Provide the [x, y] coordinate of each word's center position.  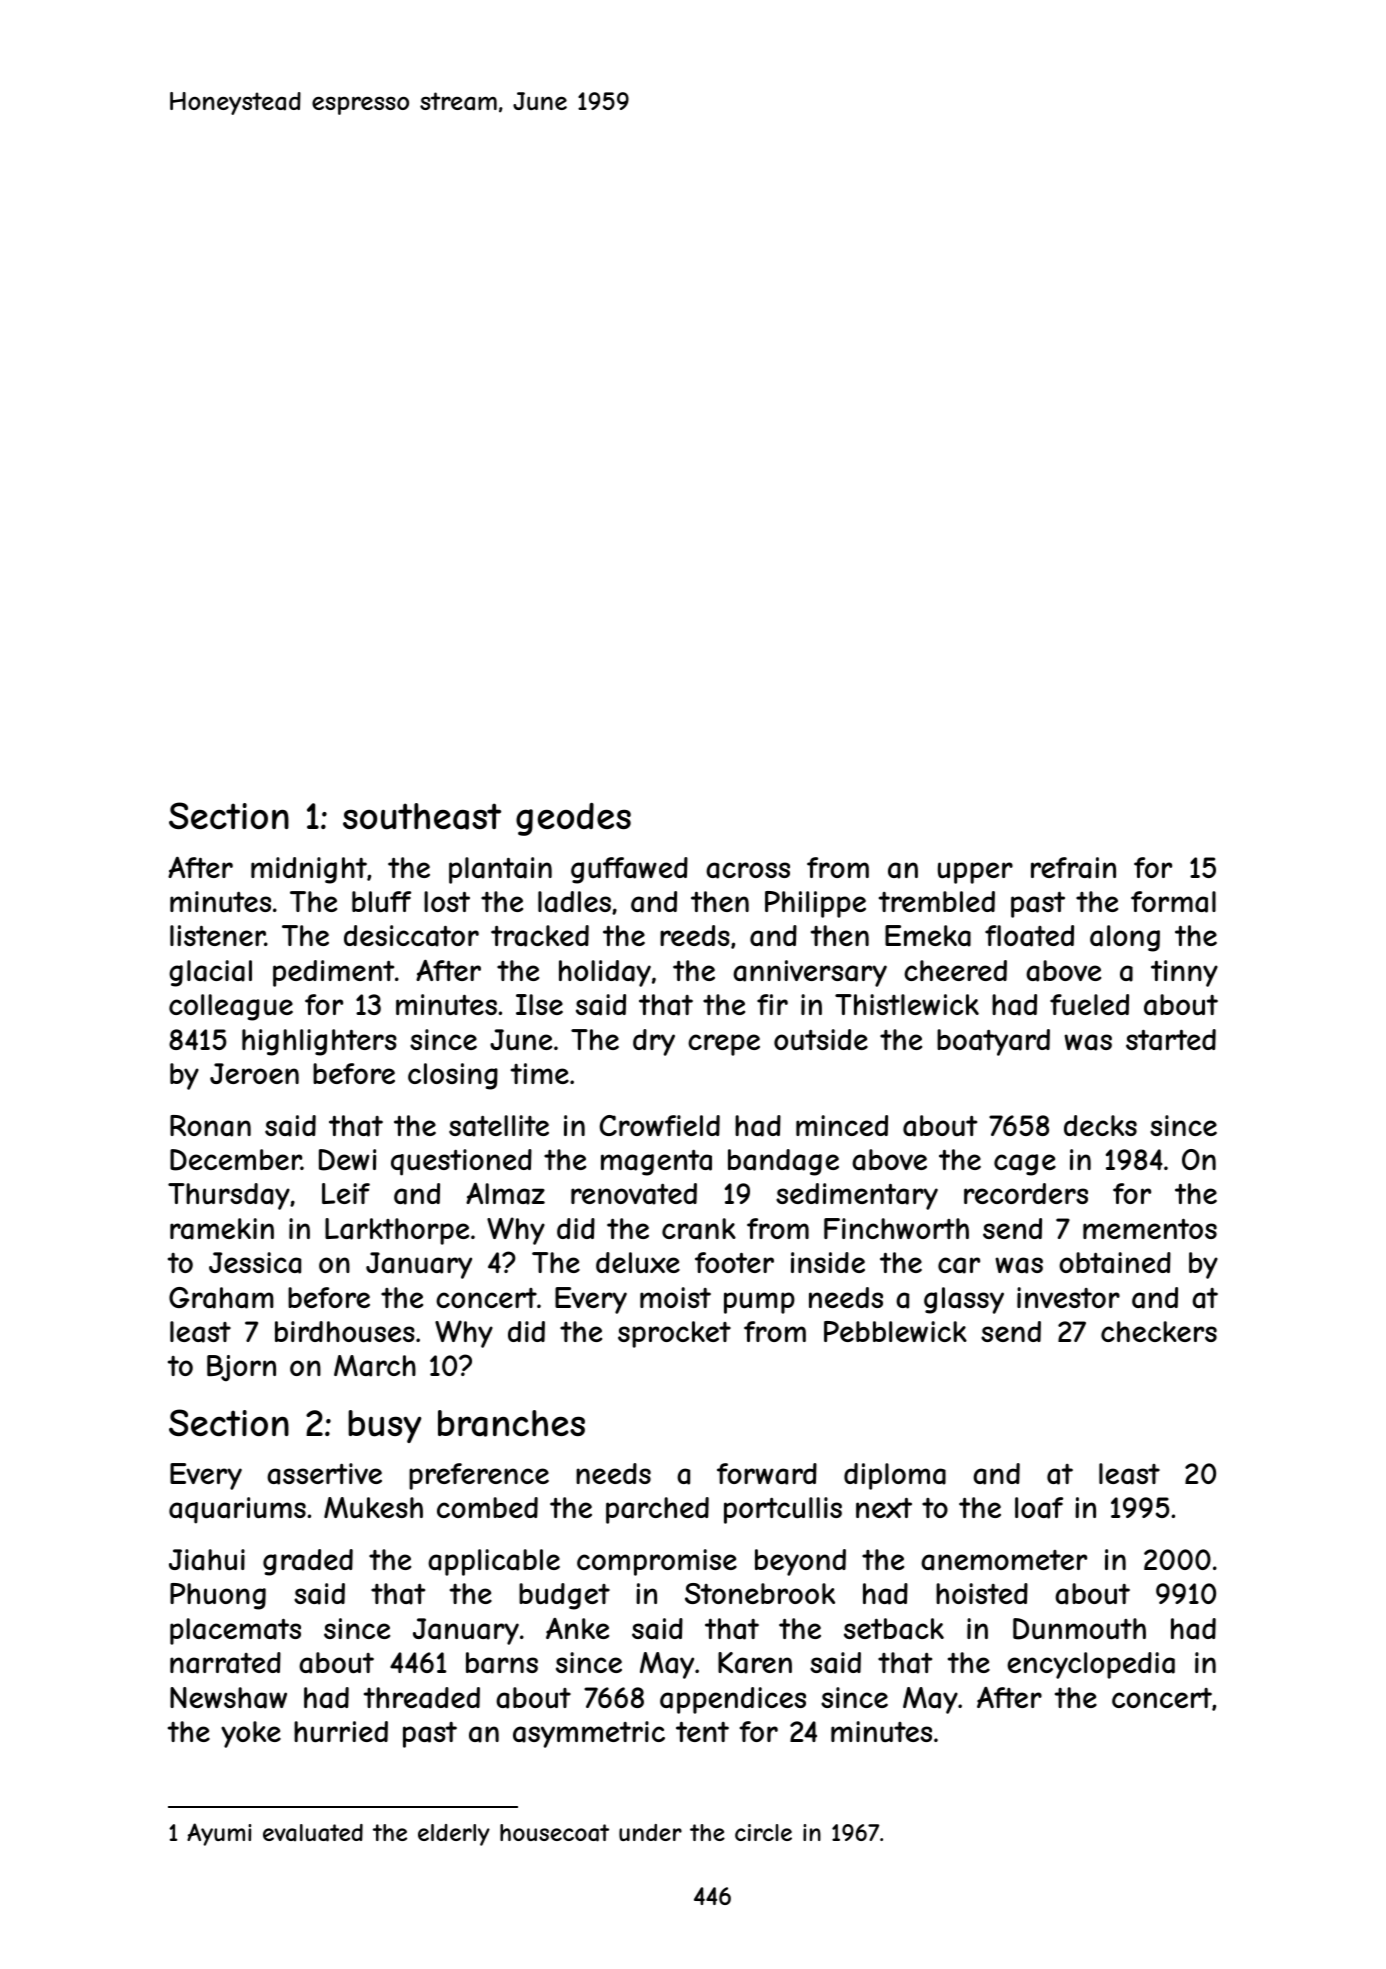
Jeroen [254, 1073]
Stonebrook [760, 1593]
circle [763, 1832]
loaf [1039, 1508]
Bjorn [241, 1368]
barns [502, 1663]
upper [975, 873]
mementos [1150, 1228]
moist [675, 1297]
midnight [309, 870]
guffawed [629, 870]
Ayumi [219, 1834]
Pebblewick [895, 1331]
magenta [656, 1162]
